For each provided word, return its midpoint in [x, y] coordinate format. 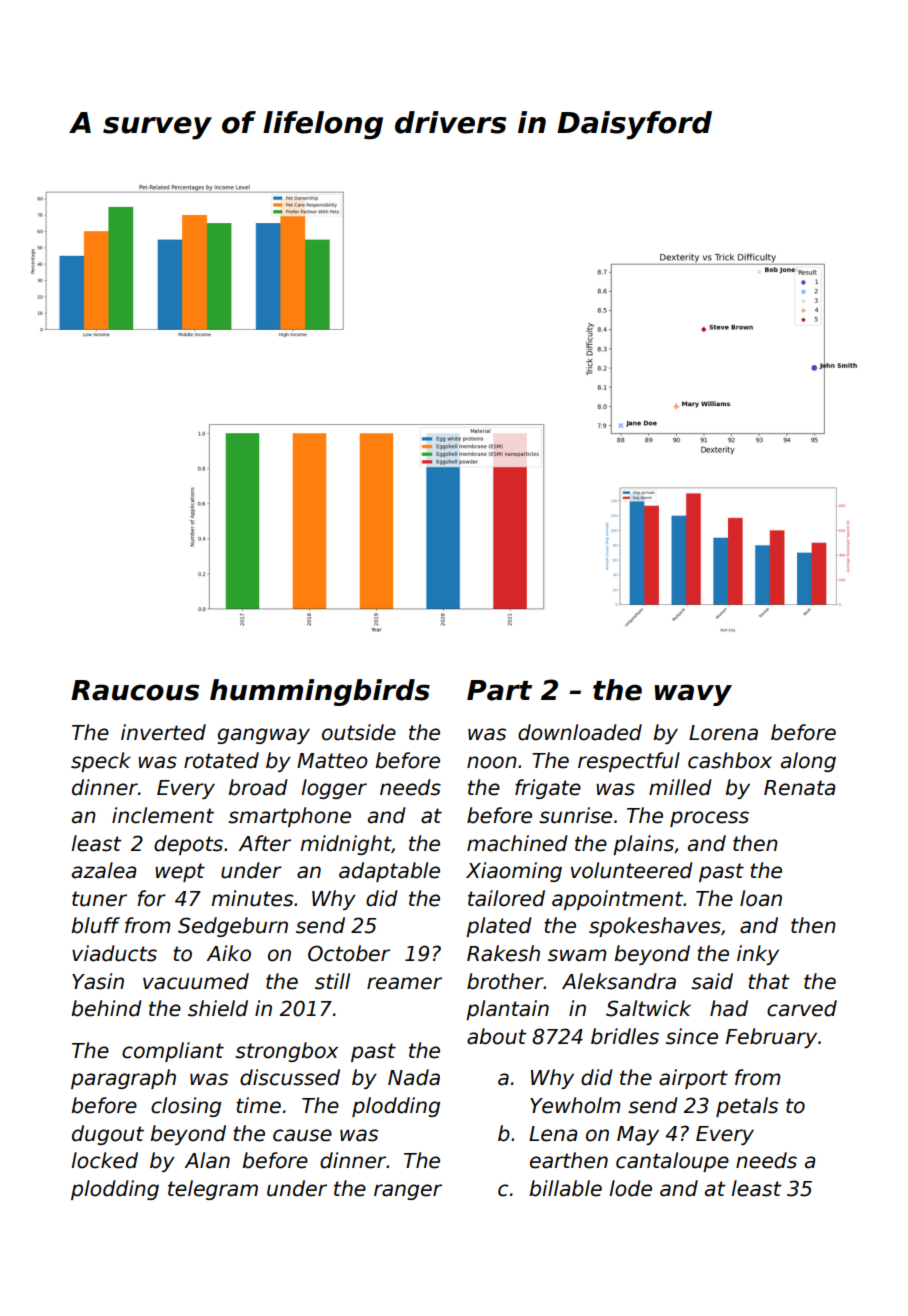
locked [104, 1160]
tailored [506, 898]
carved [802, 1008]
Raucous [135, 690]
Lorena [723, 733]
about [497, 1036]
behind [106, 1008]
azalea [104, 870]
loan [761, 898]
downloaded [580, 732]
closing [186, 1107]
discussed [290, 1077]
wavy [693, 695]
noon [492, 762]
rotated [221, 760]
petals [747, 1107]
